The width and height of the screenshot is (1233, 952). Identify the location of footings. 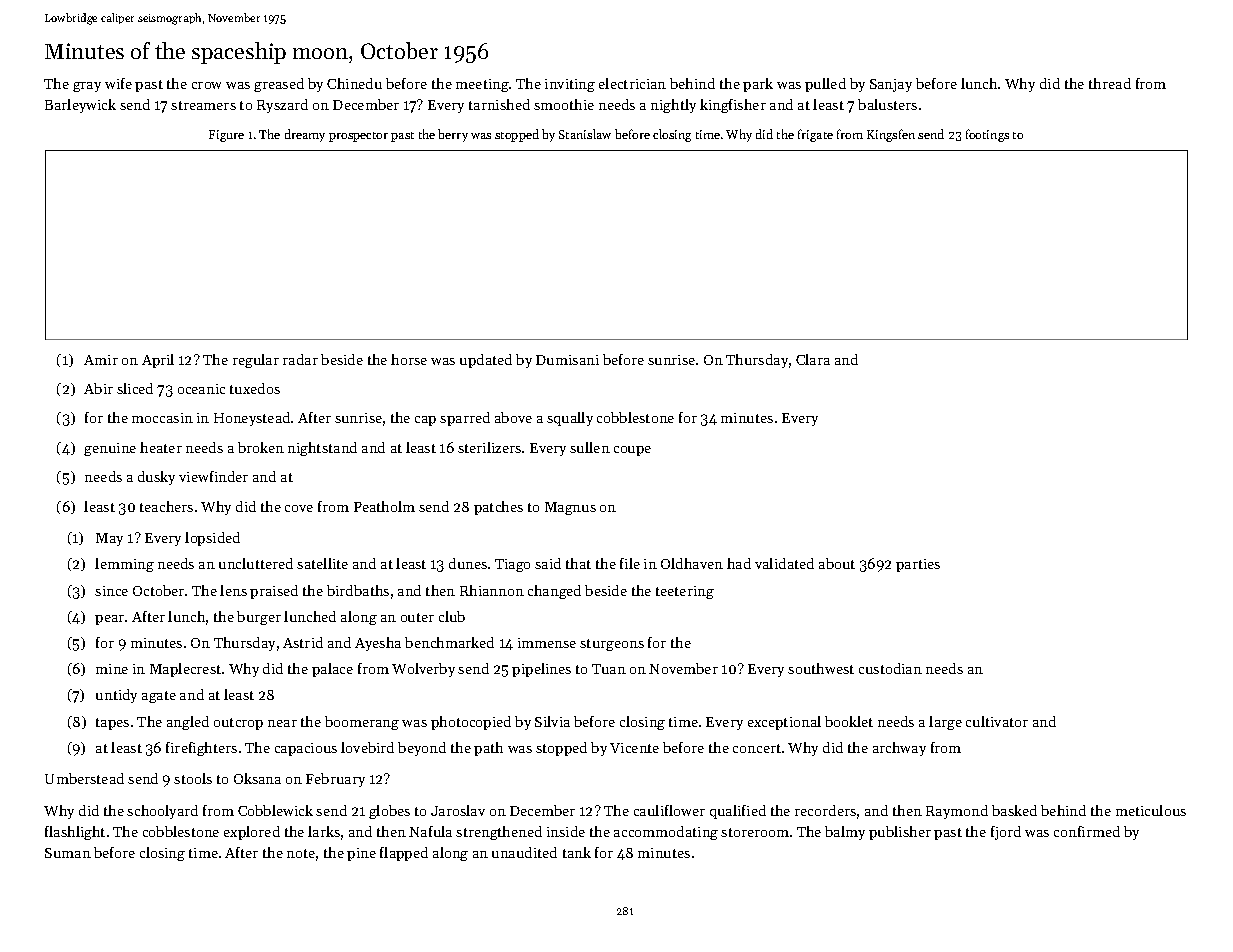
(987, 135).
